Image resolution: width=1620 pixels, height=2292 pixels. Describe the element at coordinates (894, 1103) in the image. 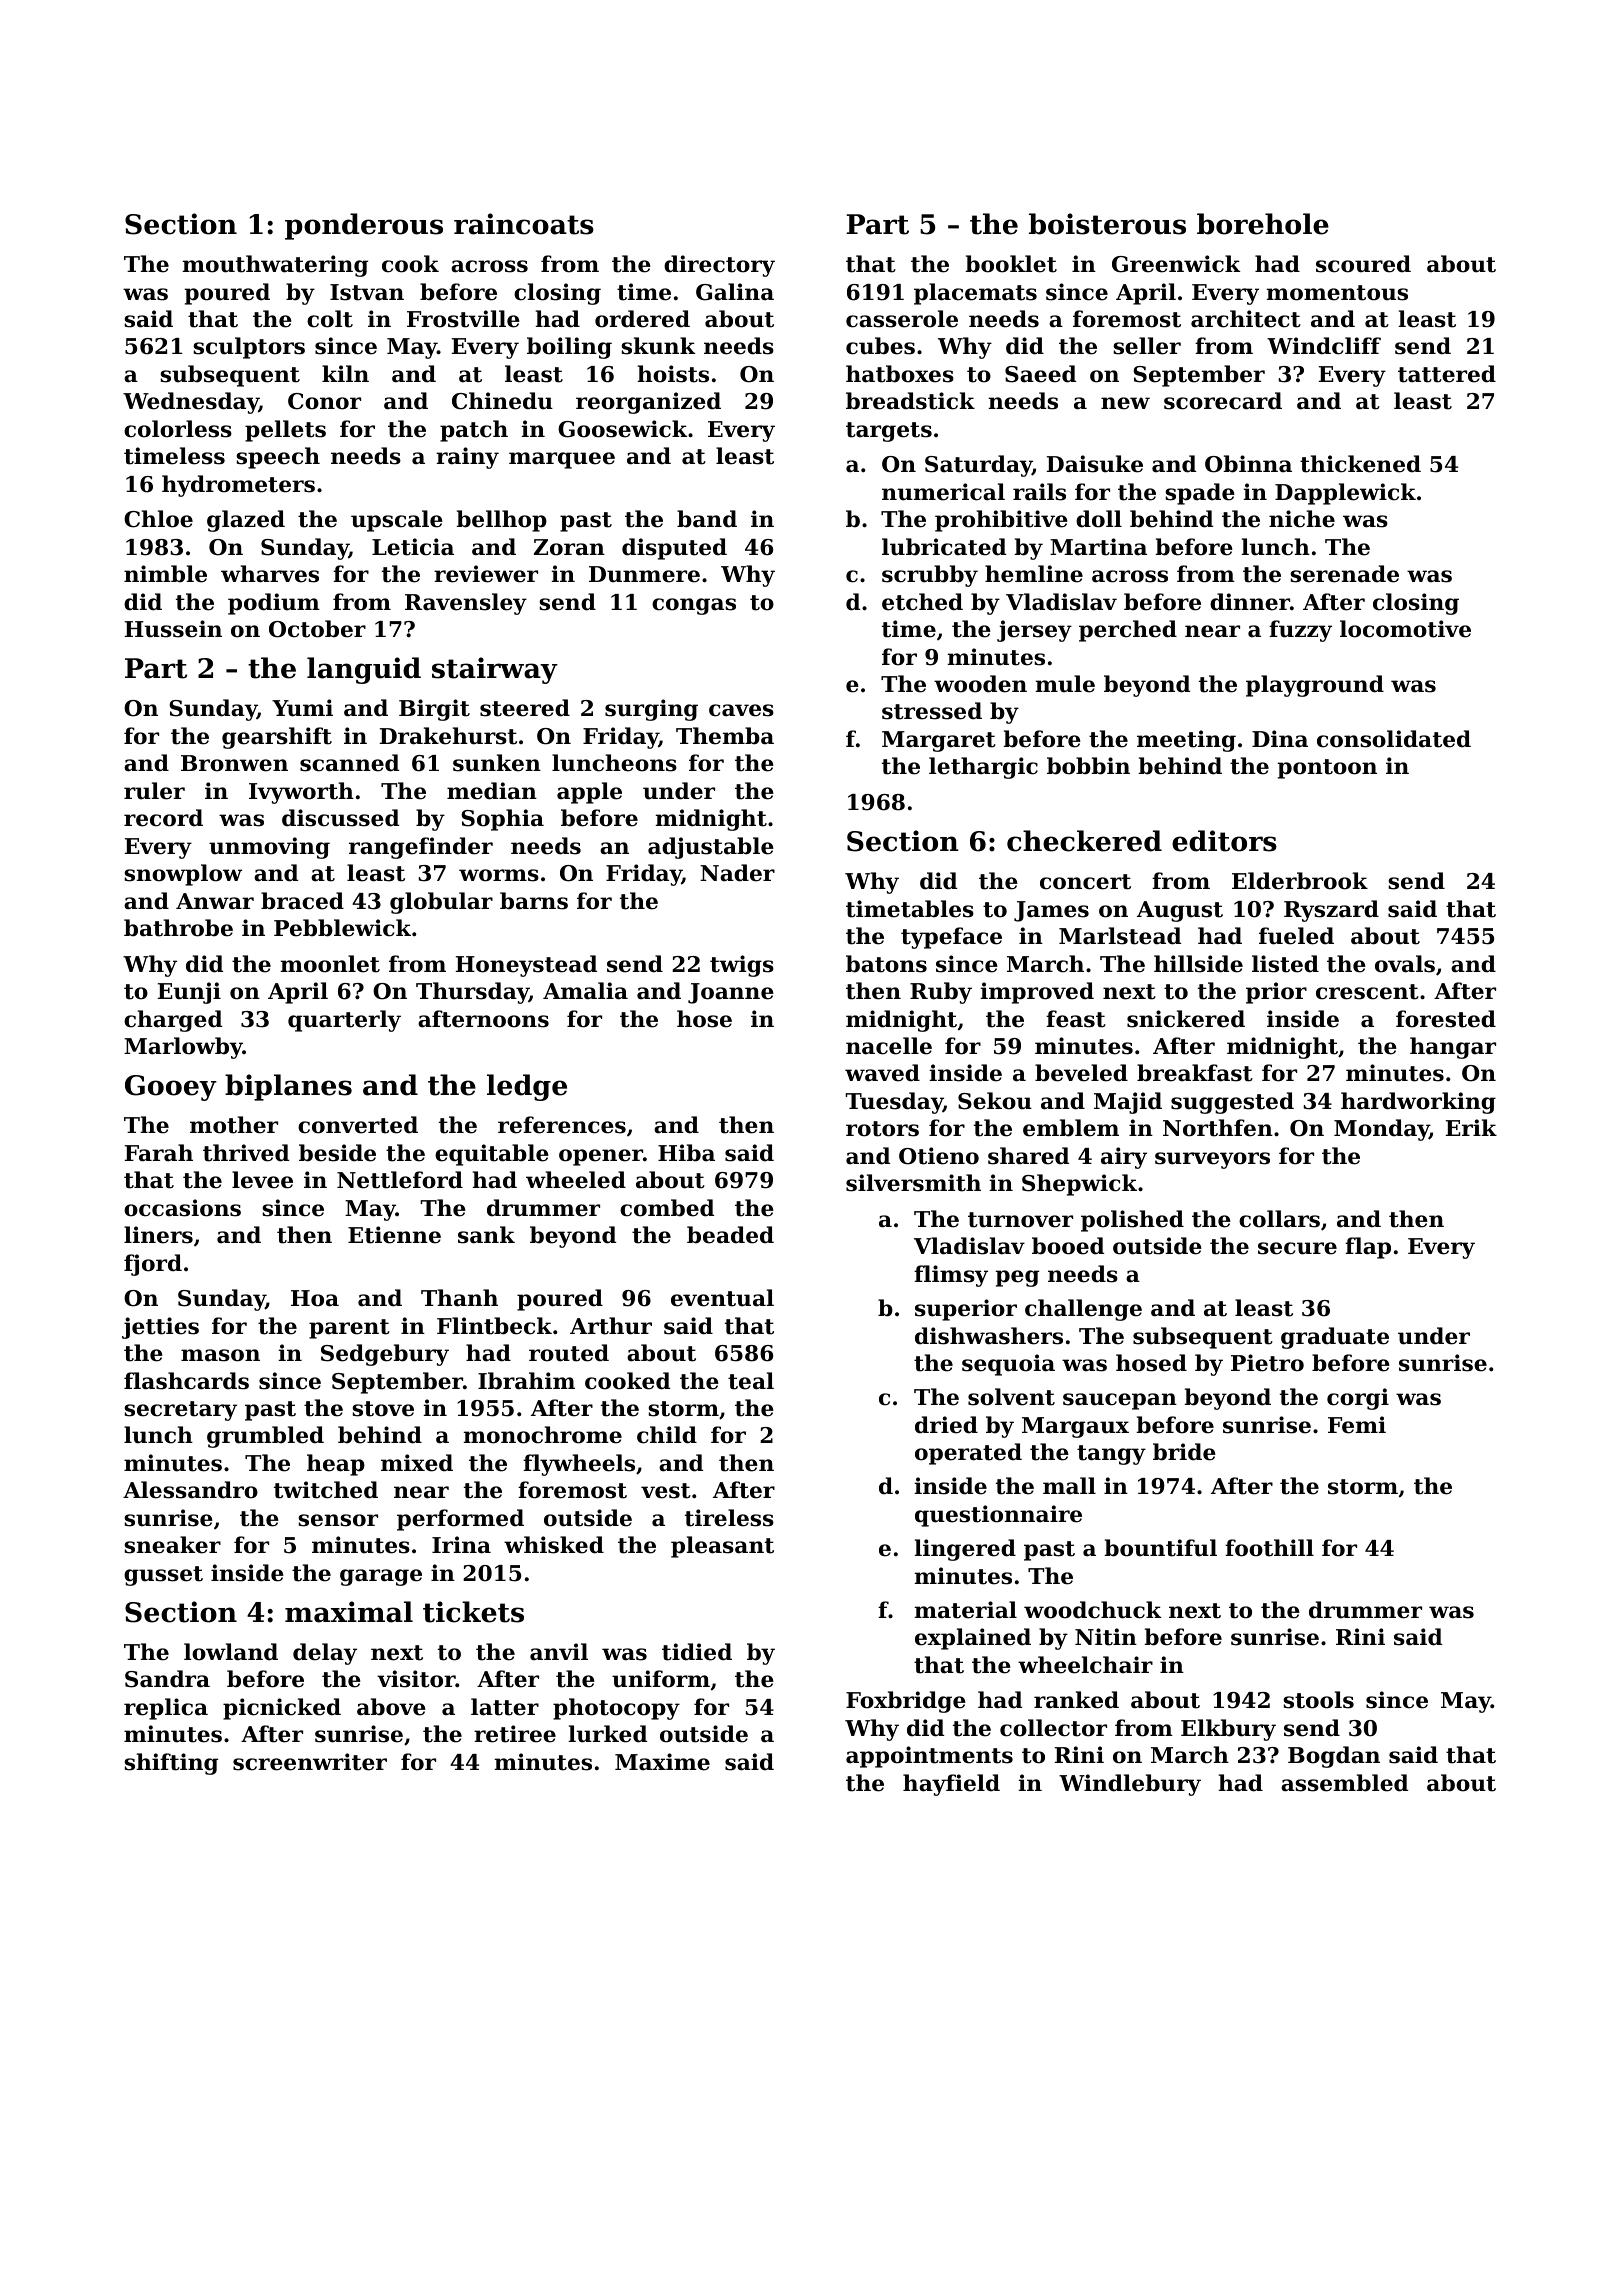

I see `Tuesday` at that location.
